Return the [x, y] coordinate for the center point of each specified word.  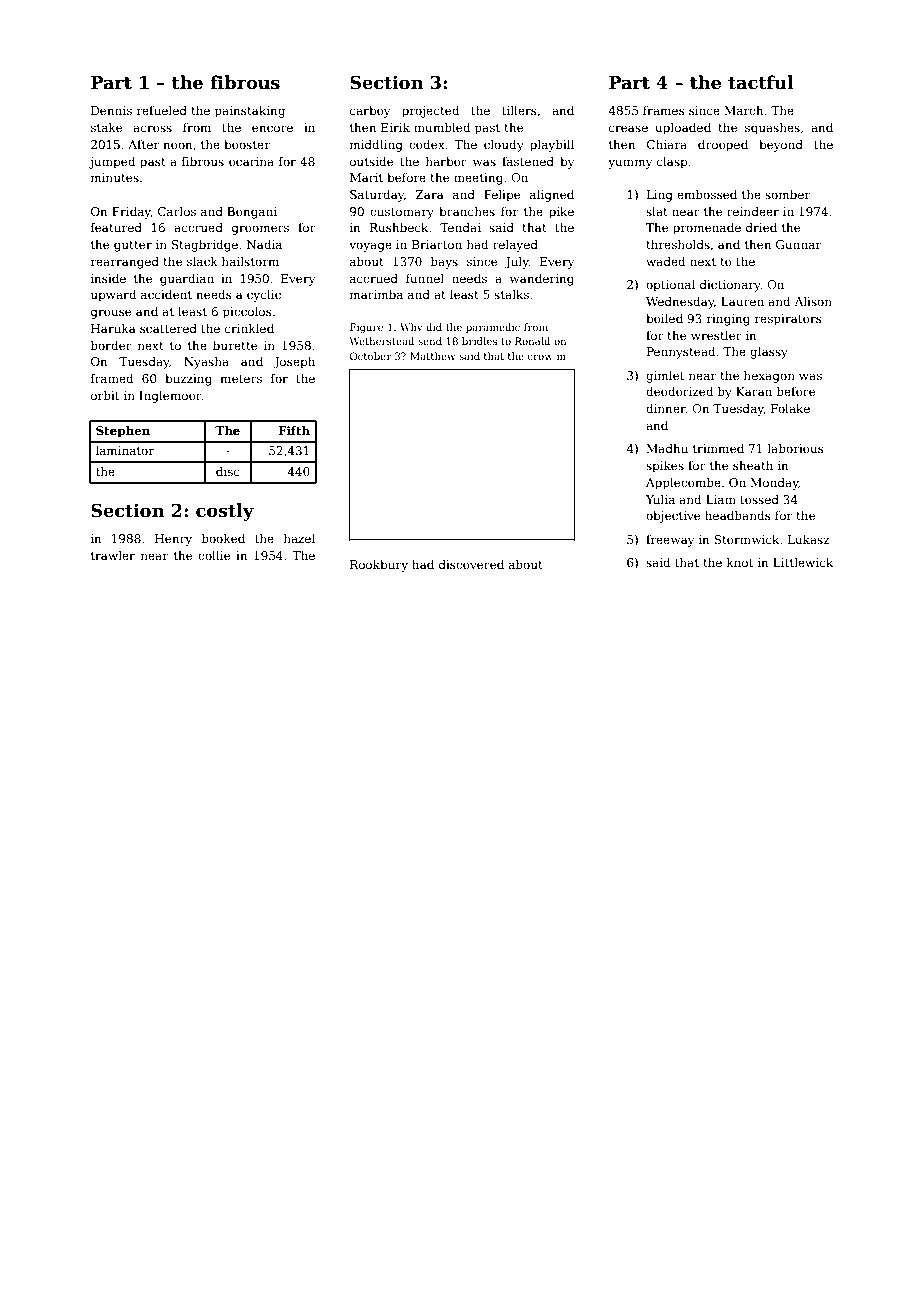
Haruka [113, 328]
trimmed [718, 448]
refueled [162, 110]
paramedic [493, 328]
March [744, 110]
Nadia [264, 244]
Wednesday [680, 303]
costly [225, 512]
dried [761, 227]
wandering [542, 280]
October [371, 356]
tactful [761, 82]
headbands [738, 515]
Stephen [123, 432]
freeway [670, 541]
